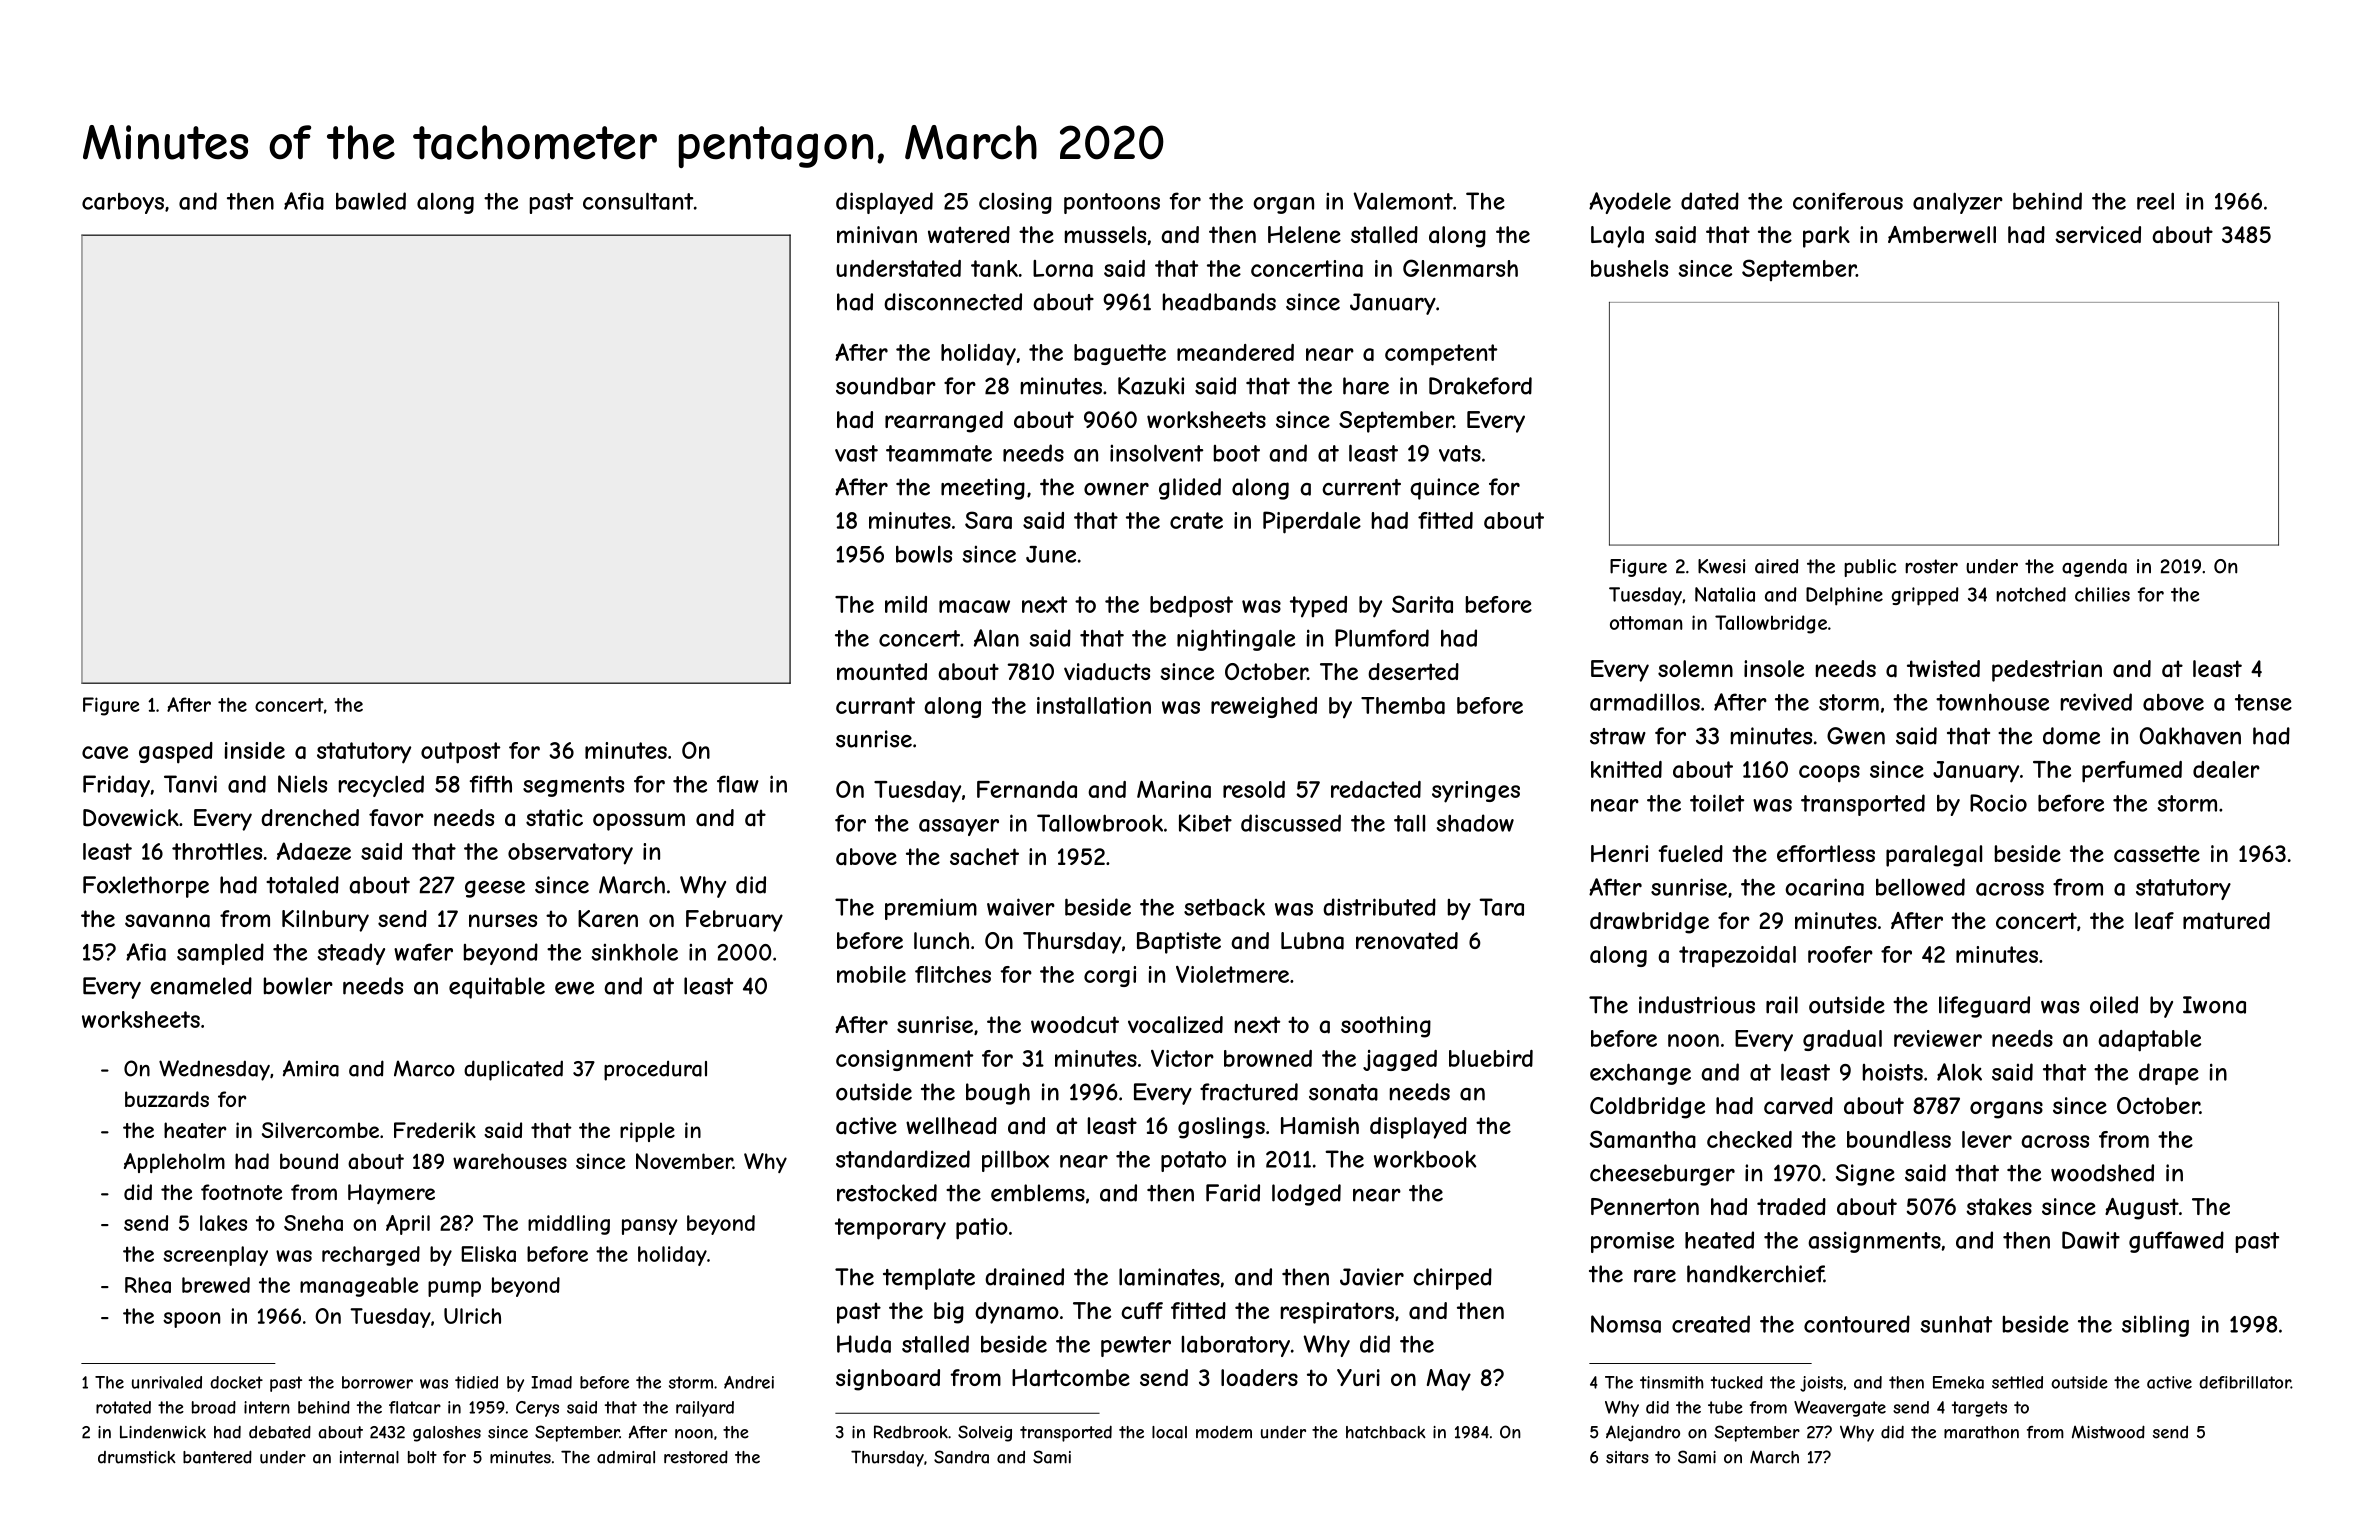  Describe the element at coordinates (1221, 1128) in the image. I see `goslings` at that location.
